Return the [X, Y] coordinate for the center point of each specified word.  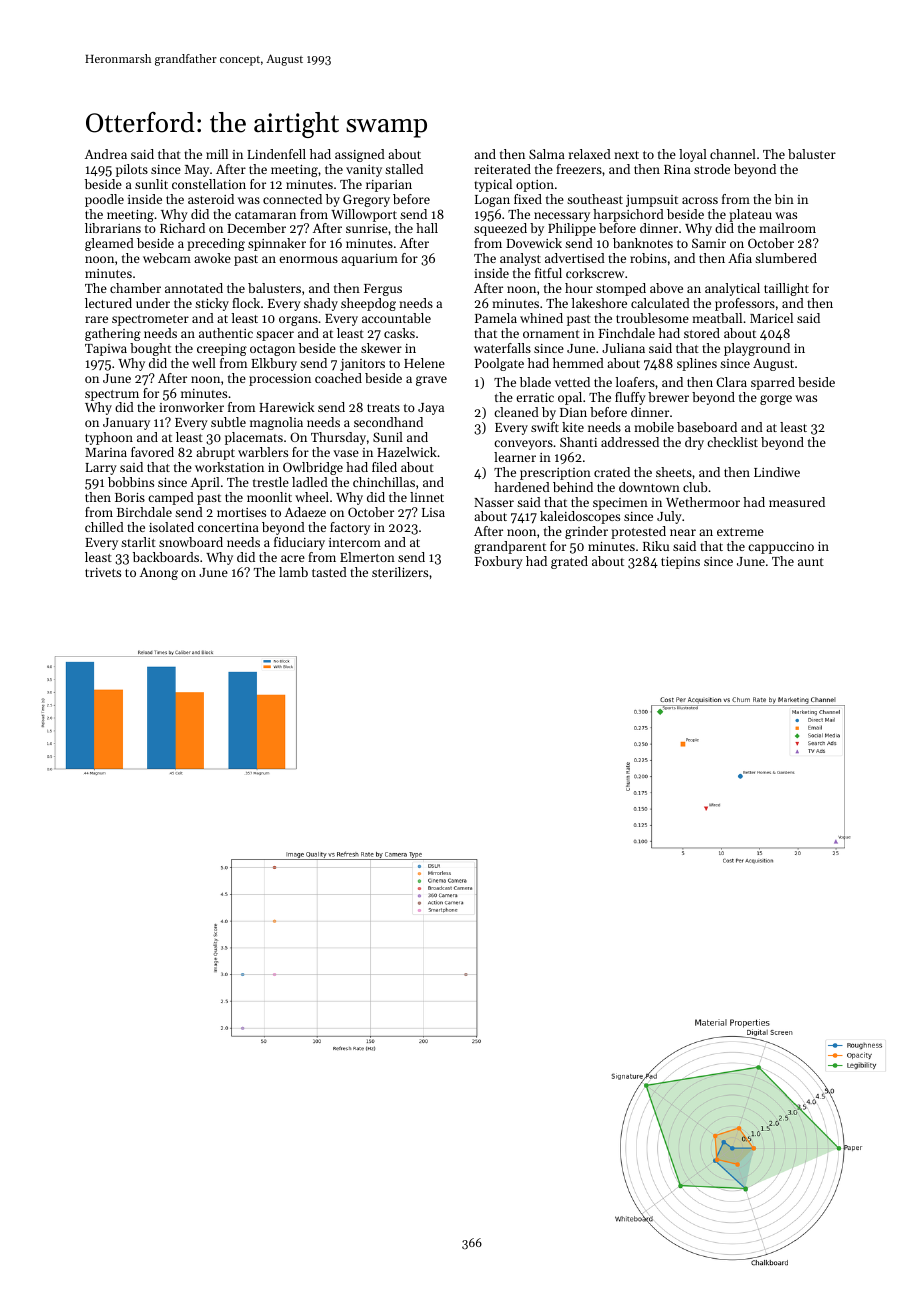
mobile [654, 427]
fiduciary [299, 543]
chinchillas [384, 482]
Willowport [364, 215]
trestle [271, 482]
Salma [547, 154]
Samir [709, 243]
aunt [811, 562]
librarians [113, 228]
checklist [732, 442]
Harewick [286, 407]
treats [383, 408]
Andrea [106, 154]
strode [712, 169]
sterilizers [400, 572]
